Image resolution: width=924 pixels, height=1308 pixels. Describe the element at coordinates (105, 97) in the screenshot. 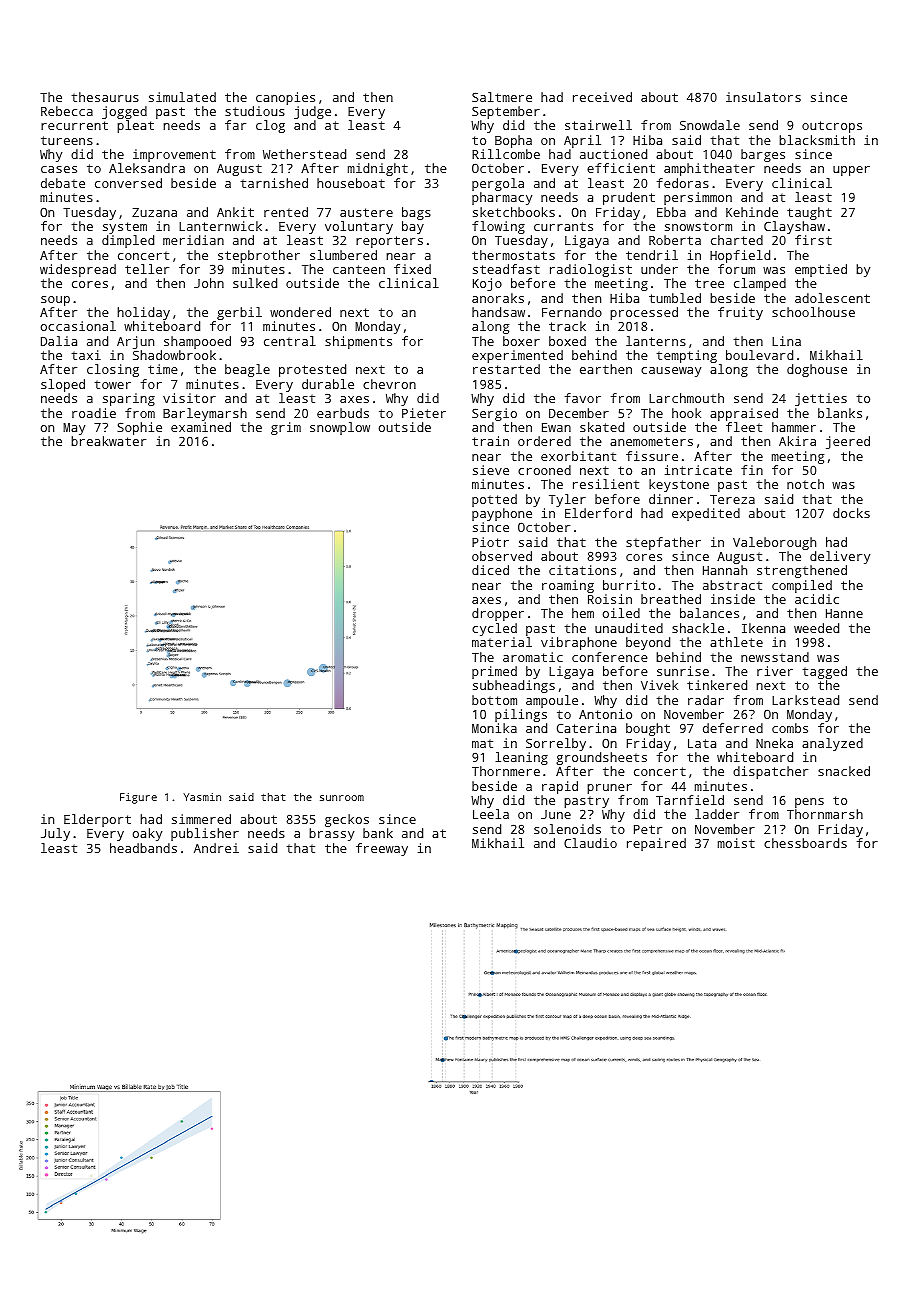

I see `thesaurus` at that location.
